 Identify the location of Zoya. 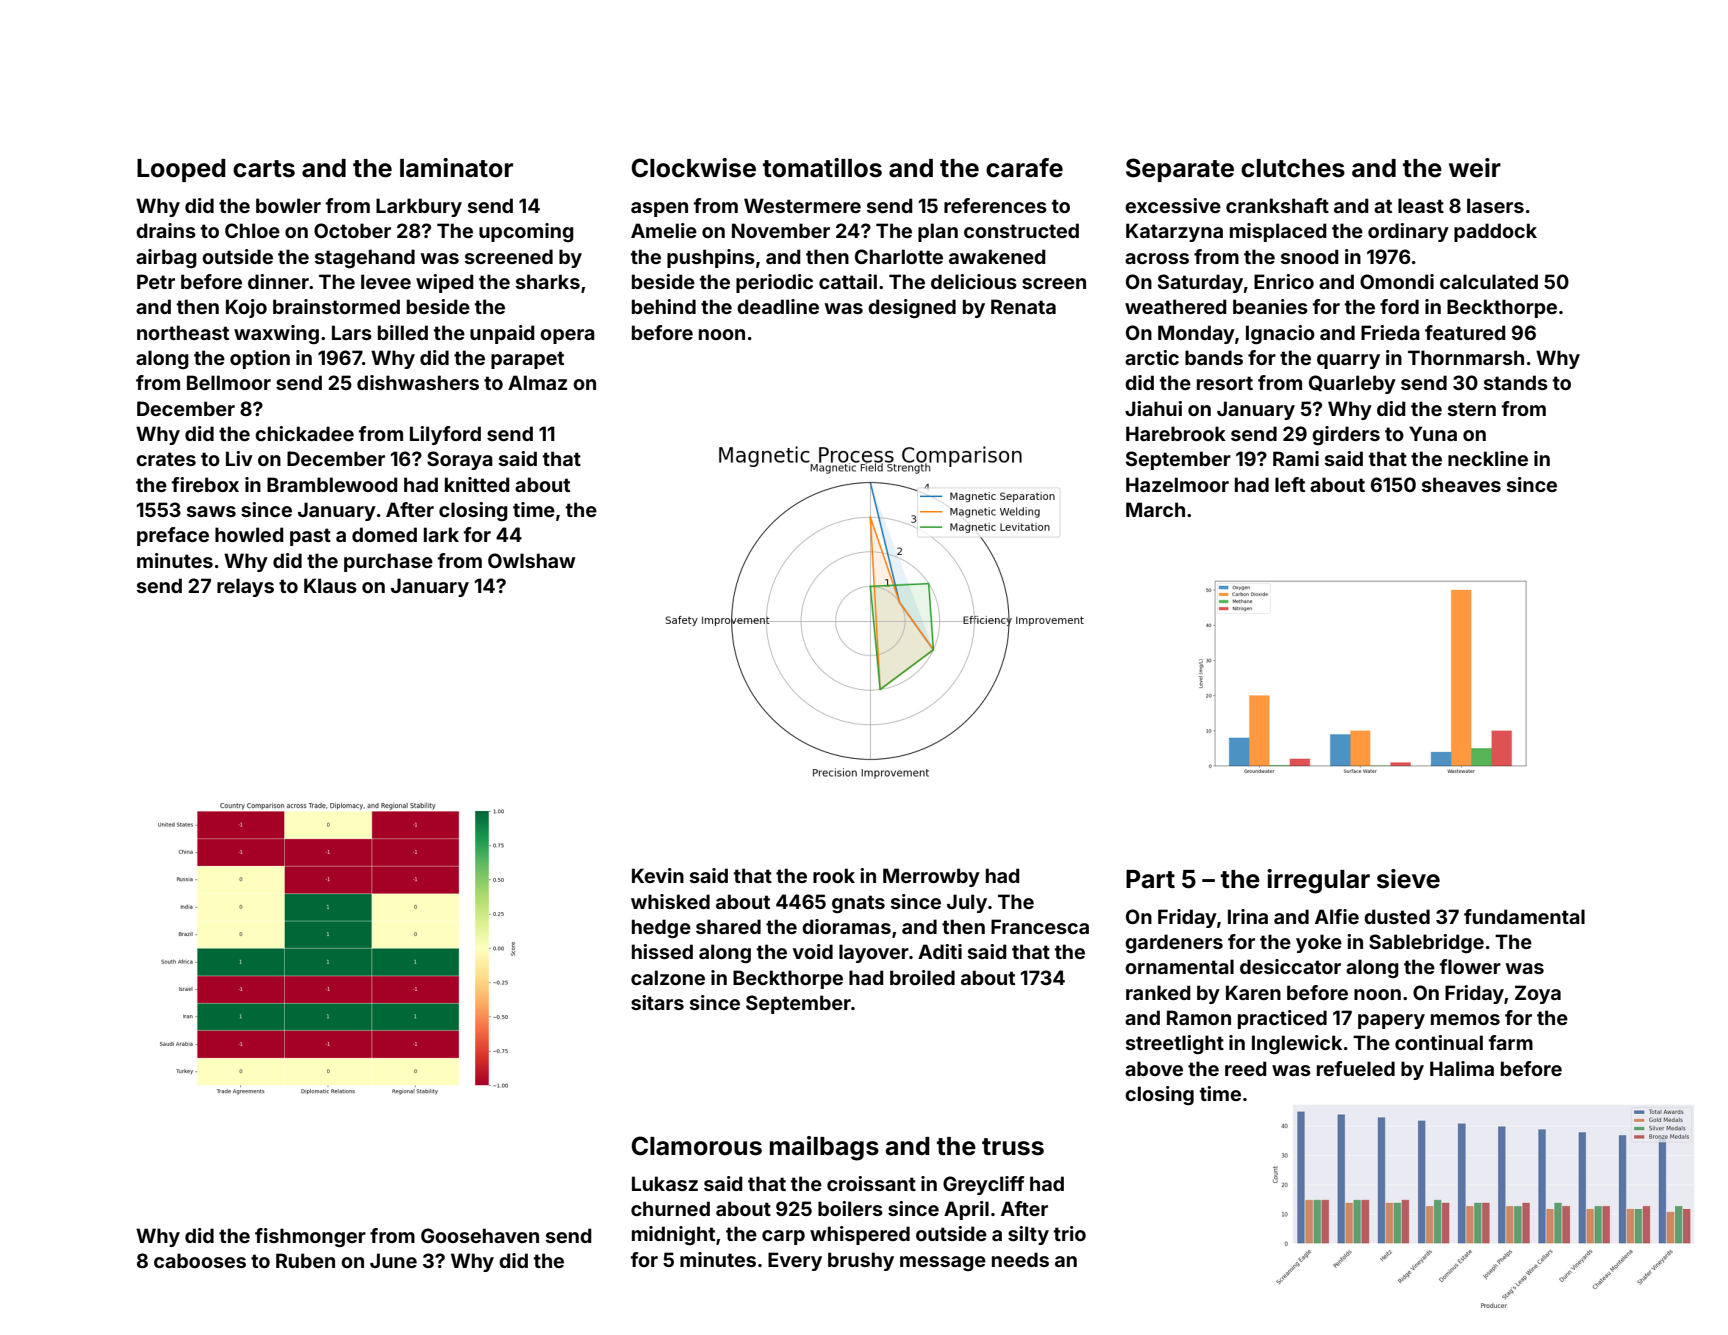
(1538, 994).
